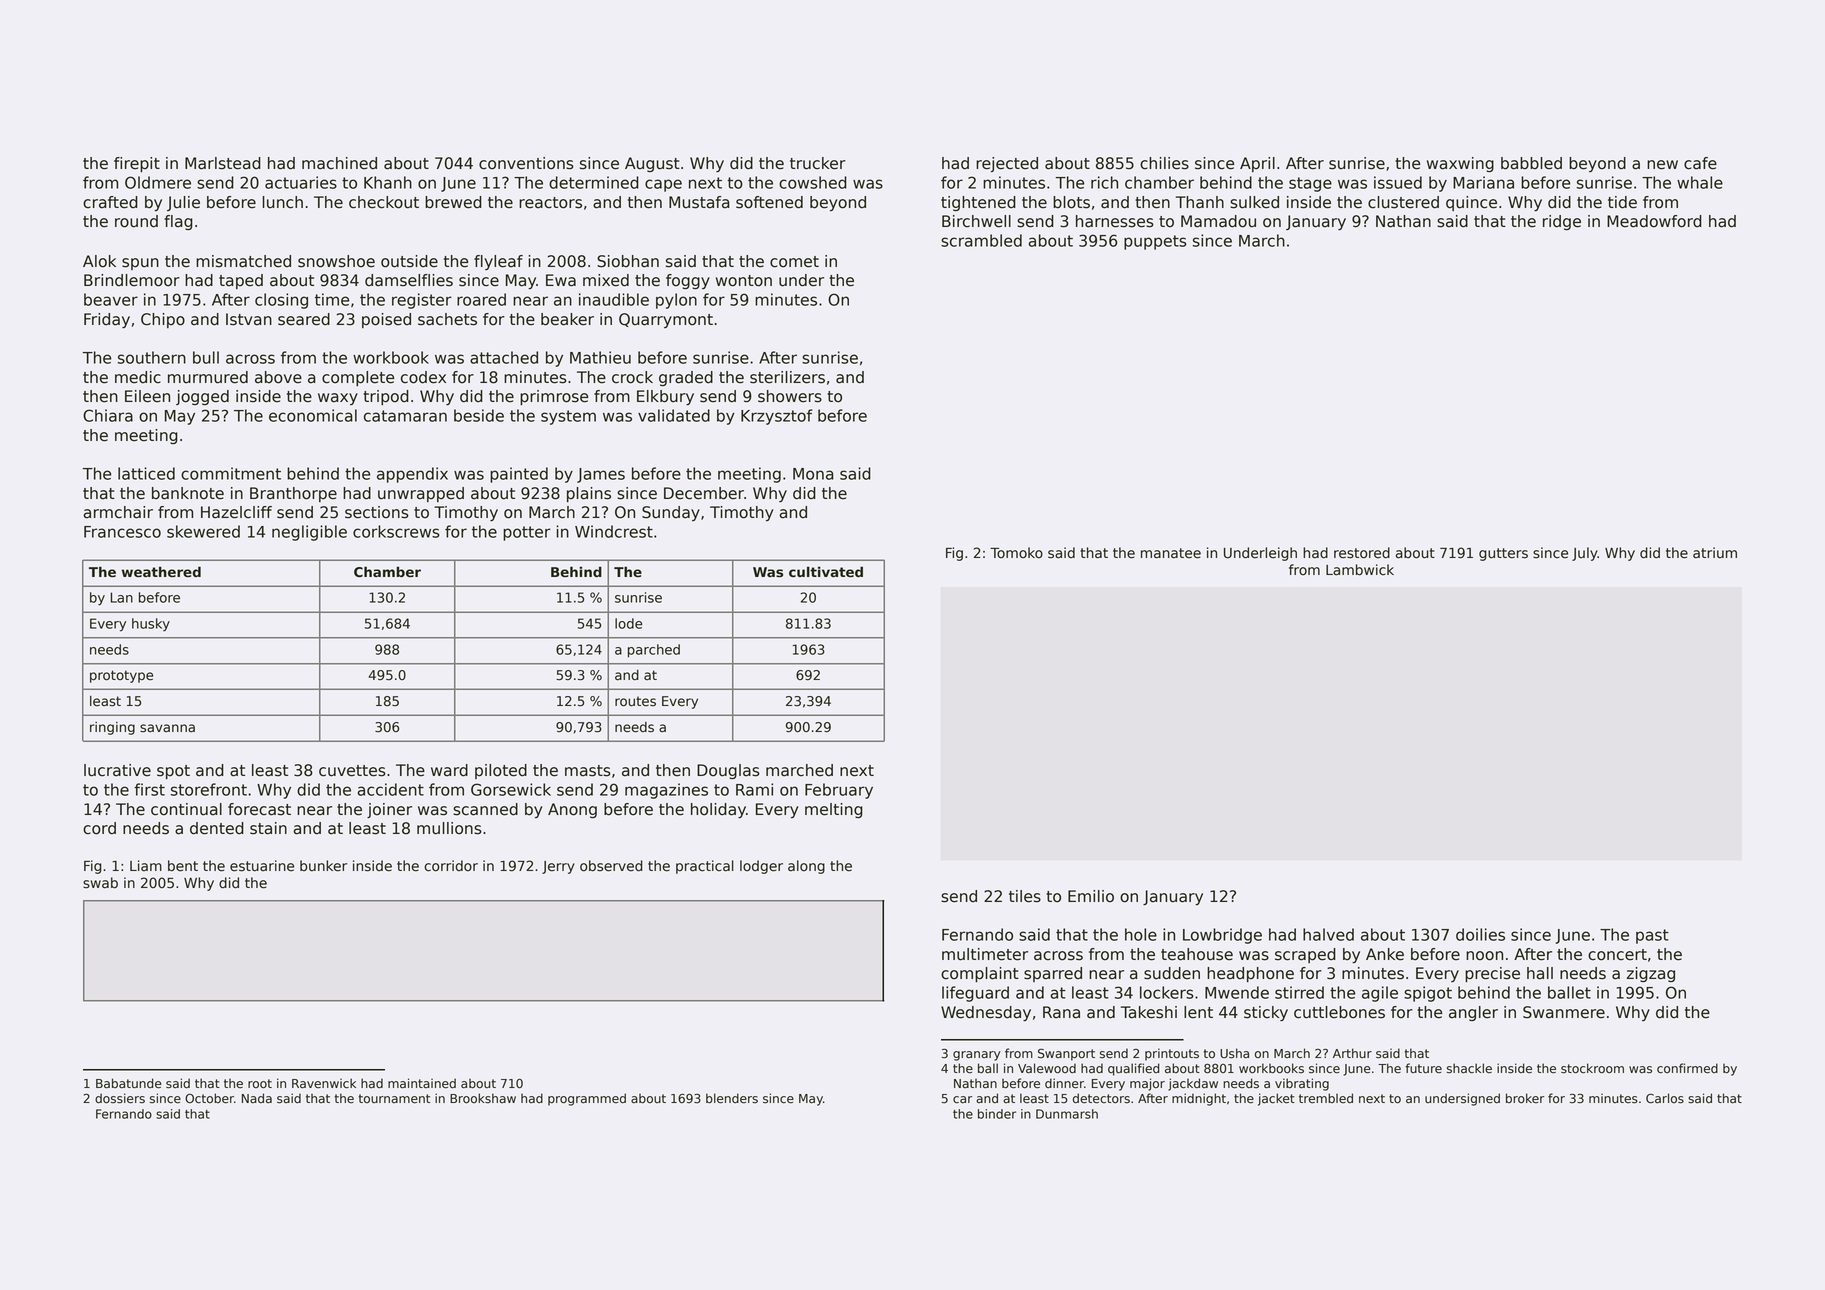  What do you see at coordinates (1654, 221) in the page?
I see `Meadowford` at bounding box center [1654, 221].
